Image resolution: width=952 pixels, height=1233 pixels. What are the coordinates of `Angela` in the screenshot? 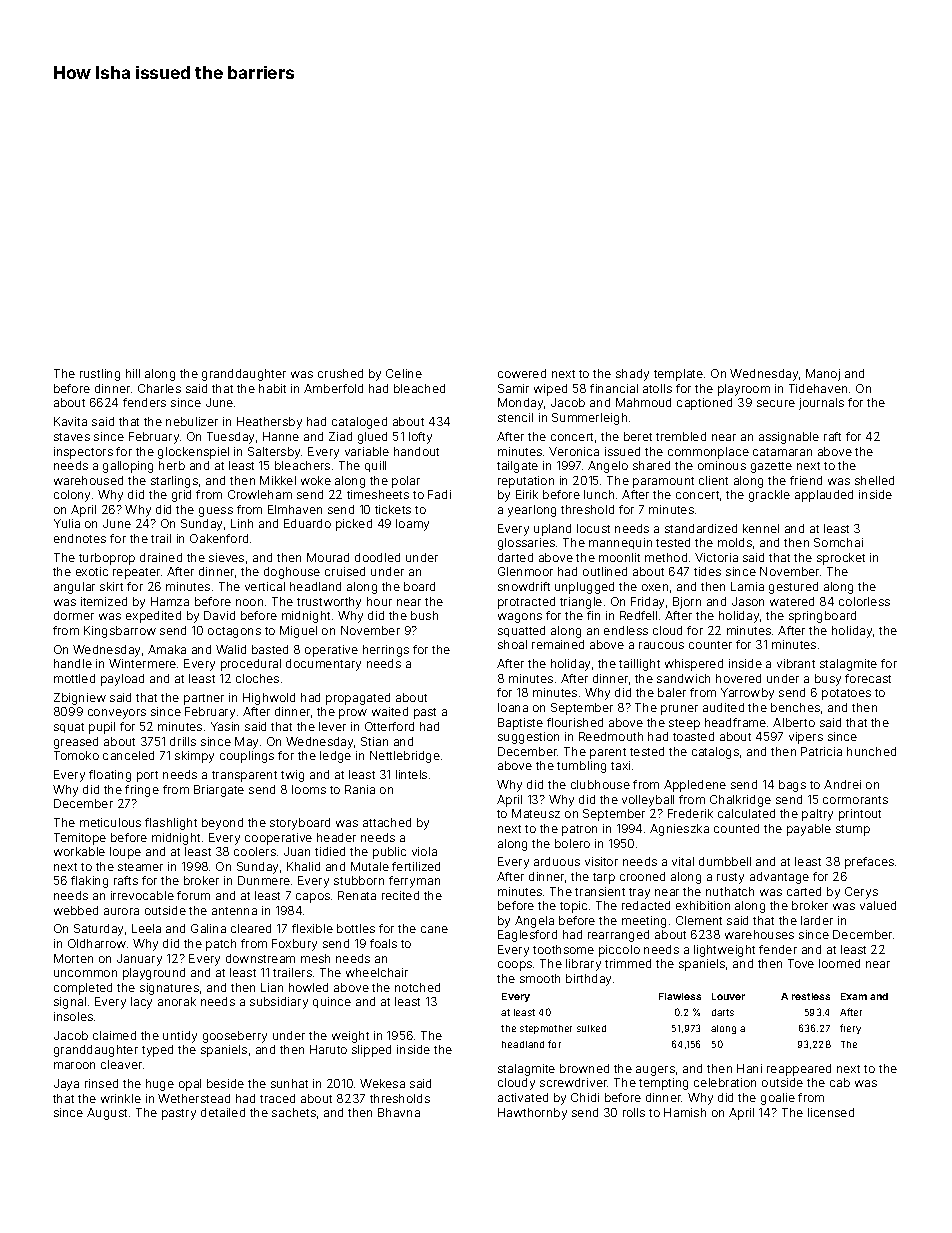 It's located at (534, 922).
